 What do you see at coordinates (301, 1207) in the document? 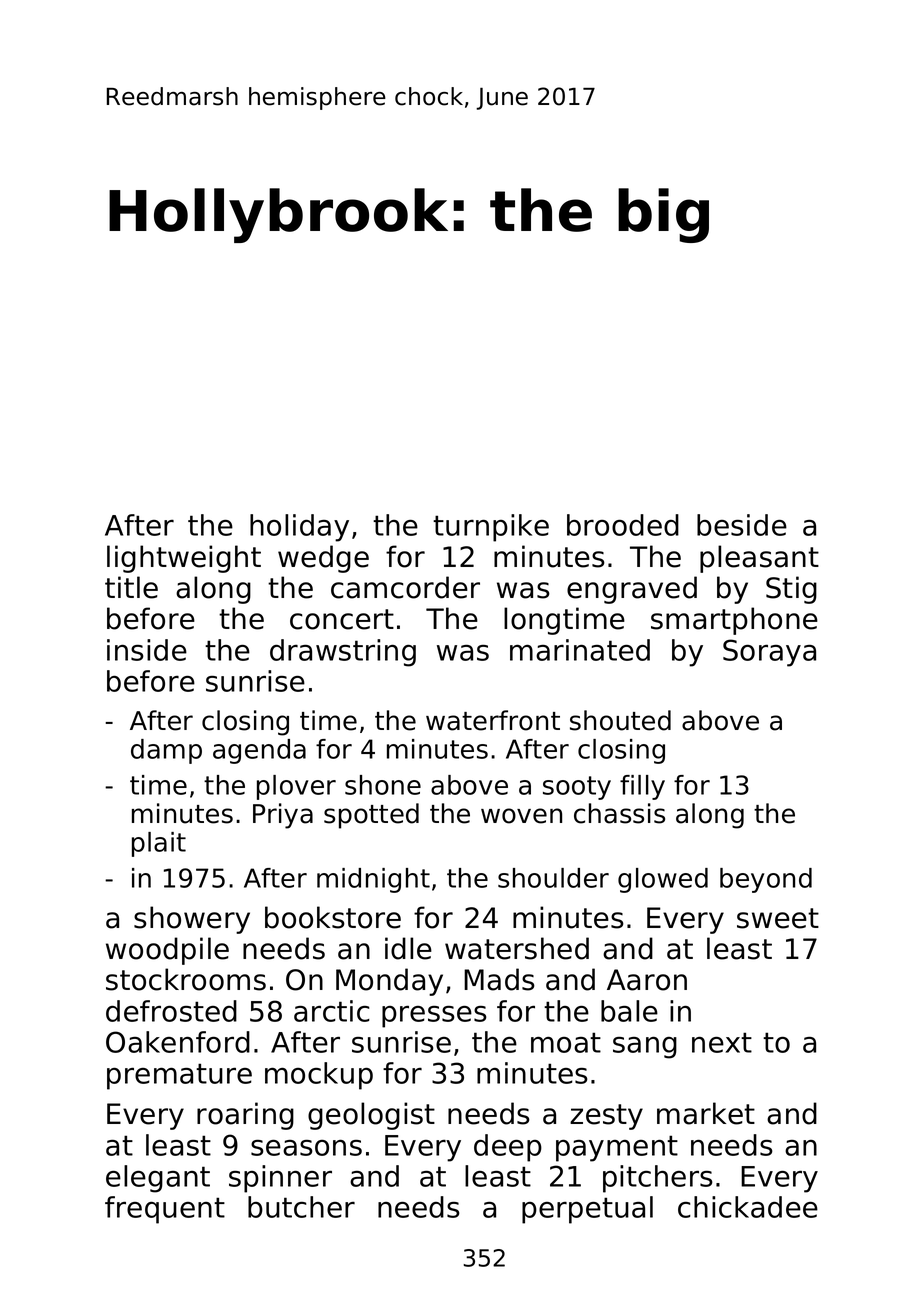
I see `butcher` at bounding box center [301, 1207].
